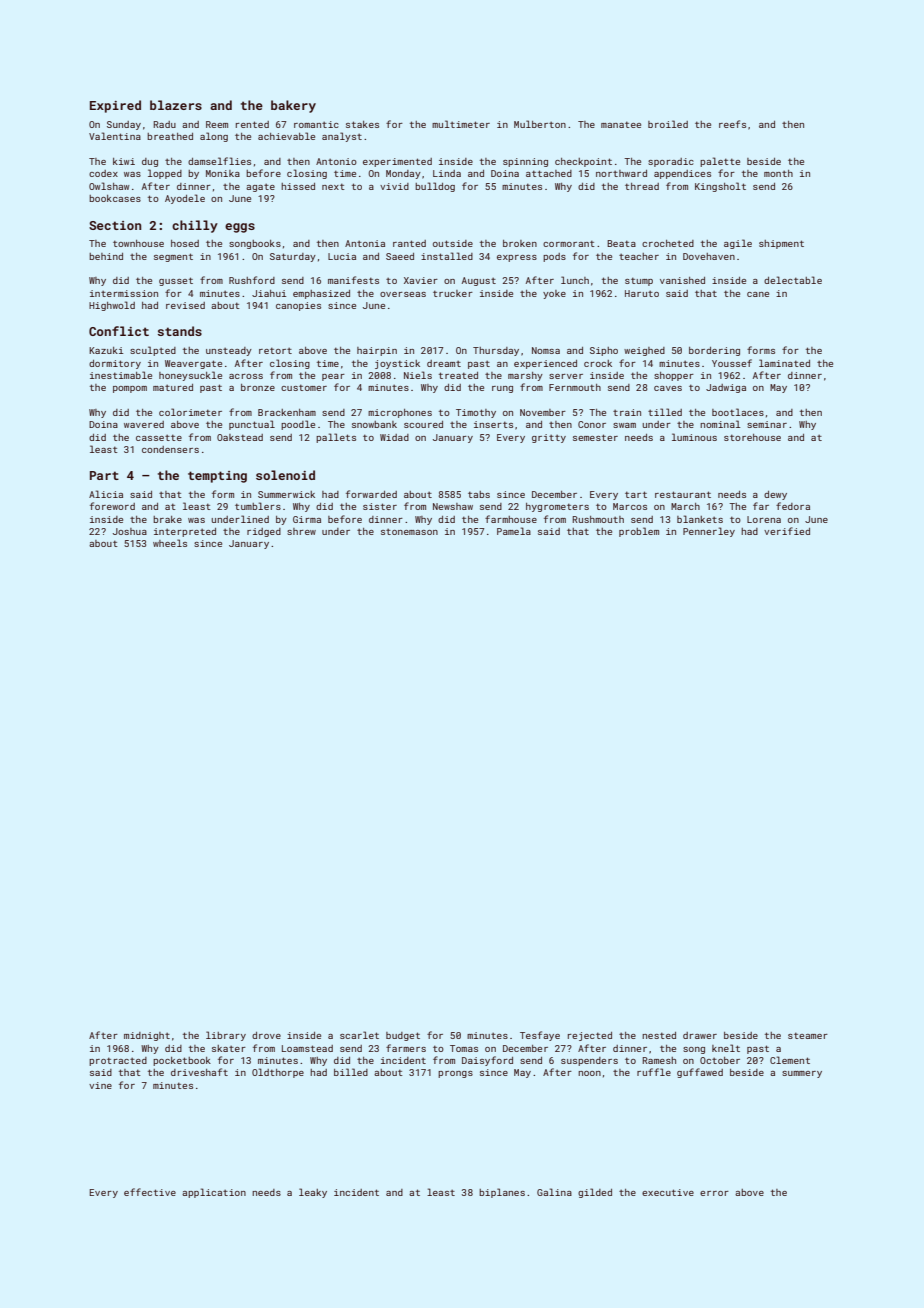 This screenshot has width=924, height=1308. What do you see at coordinates (808, 1035) in the screenshot?
I see `steamer` at bounding box center [808, 1035].
